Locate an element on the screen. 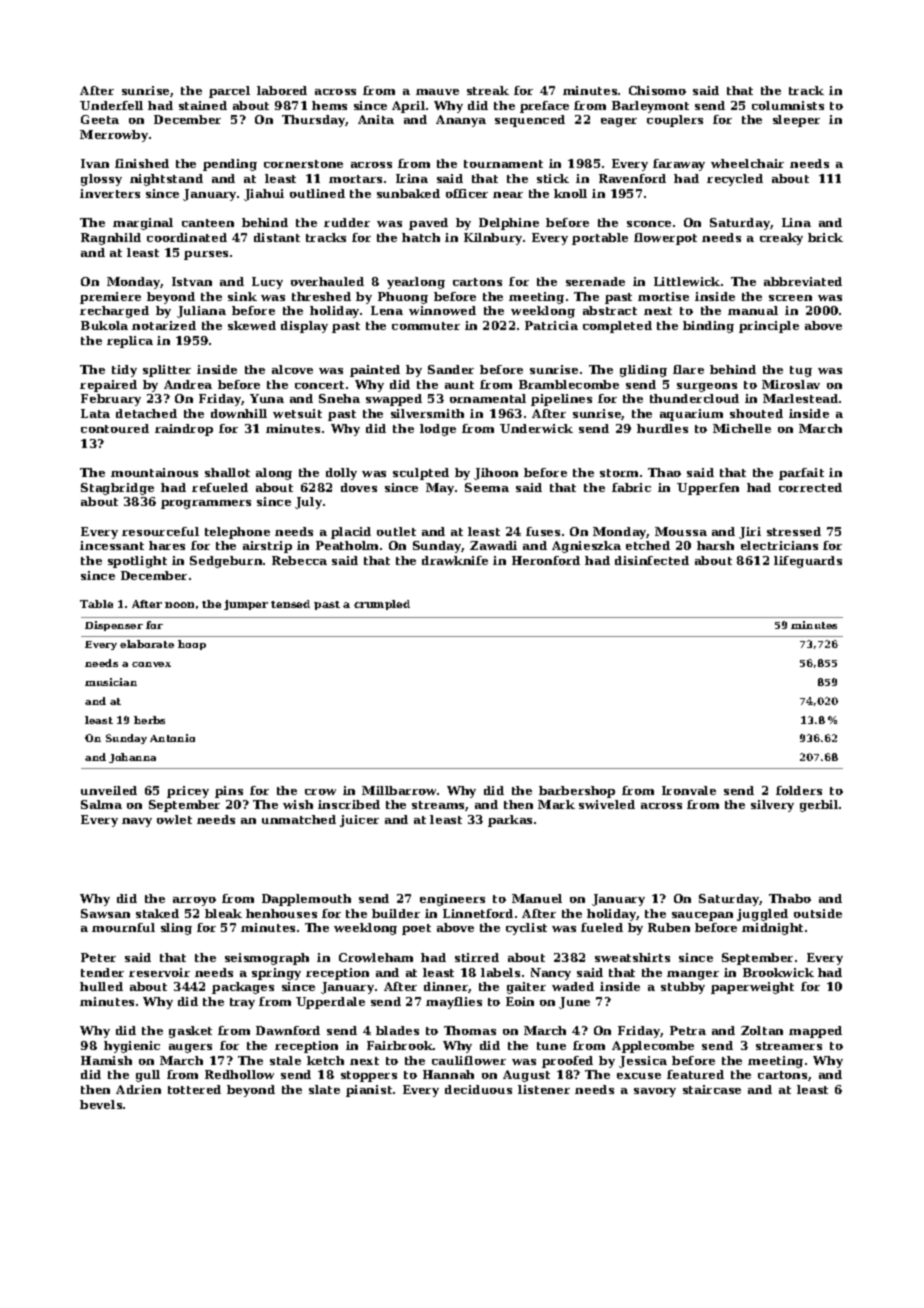  slate is located at coordinates (324, 1089).
